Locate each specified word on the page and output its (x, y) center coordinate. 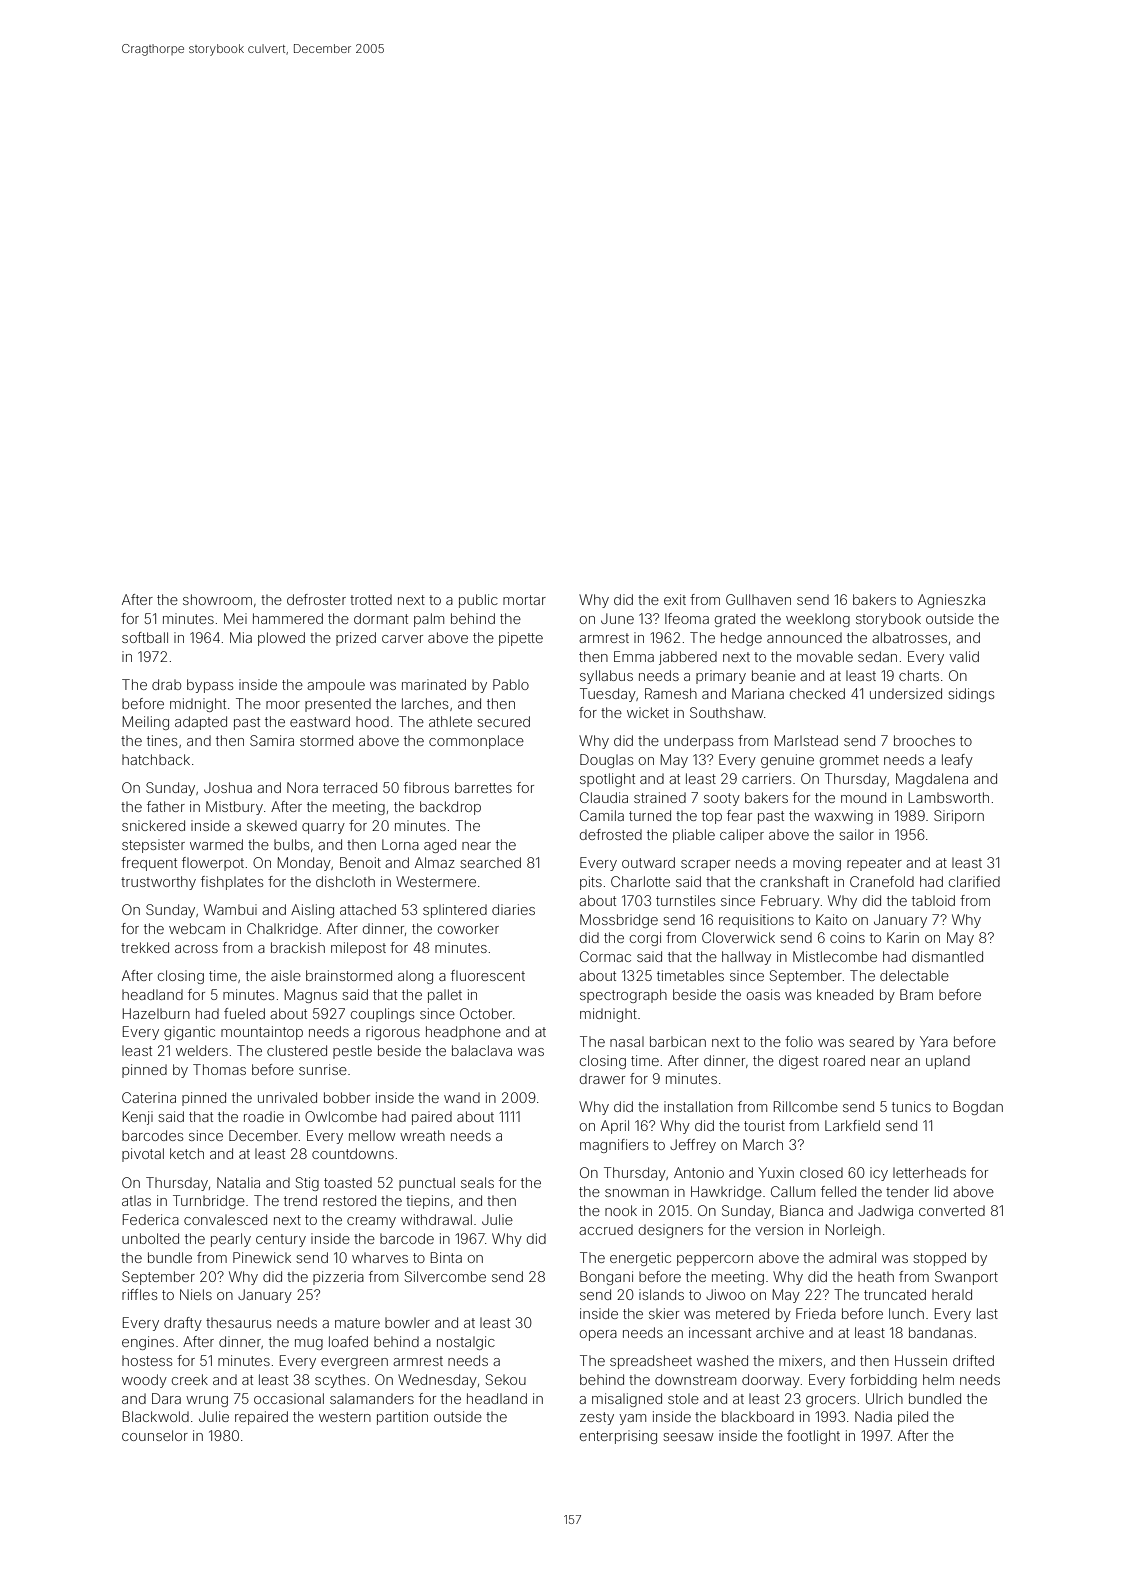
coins (847, 937)
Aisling (312, 911)
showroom (217, 599)
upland (948, 1062)
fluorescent (488, 975)
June (617, 618)
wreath (422, 1135)
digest (798, 1062)
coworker (468, 928)
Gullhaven (758, 599)
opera (598, 1335)
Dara (166, 1398)
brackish (298, 947)
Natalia (238, 1182)
